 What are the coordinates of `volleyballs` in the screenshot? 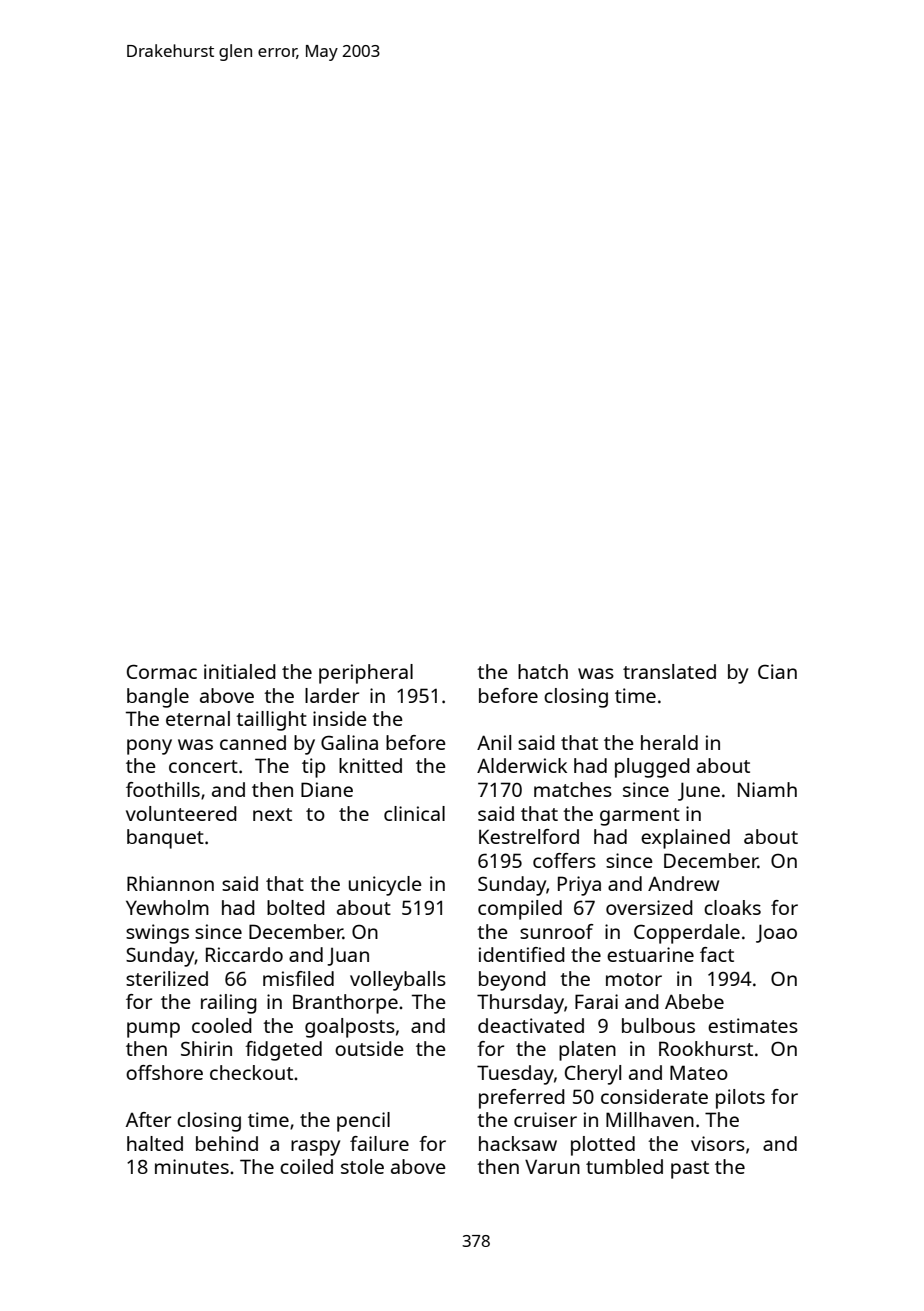 It's located at (398, 981).
